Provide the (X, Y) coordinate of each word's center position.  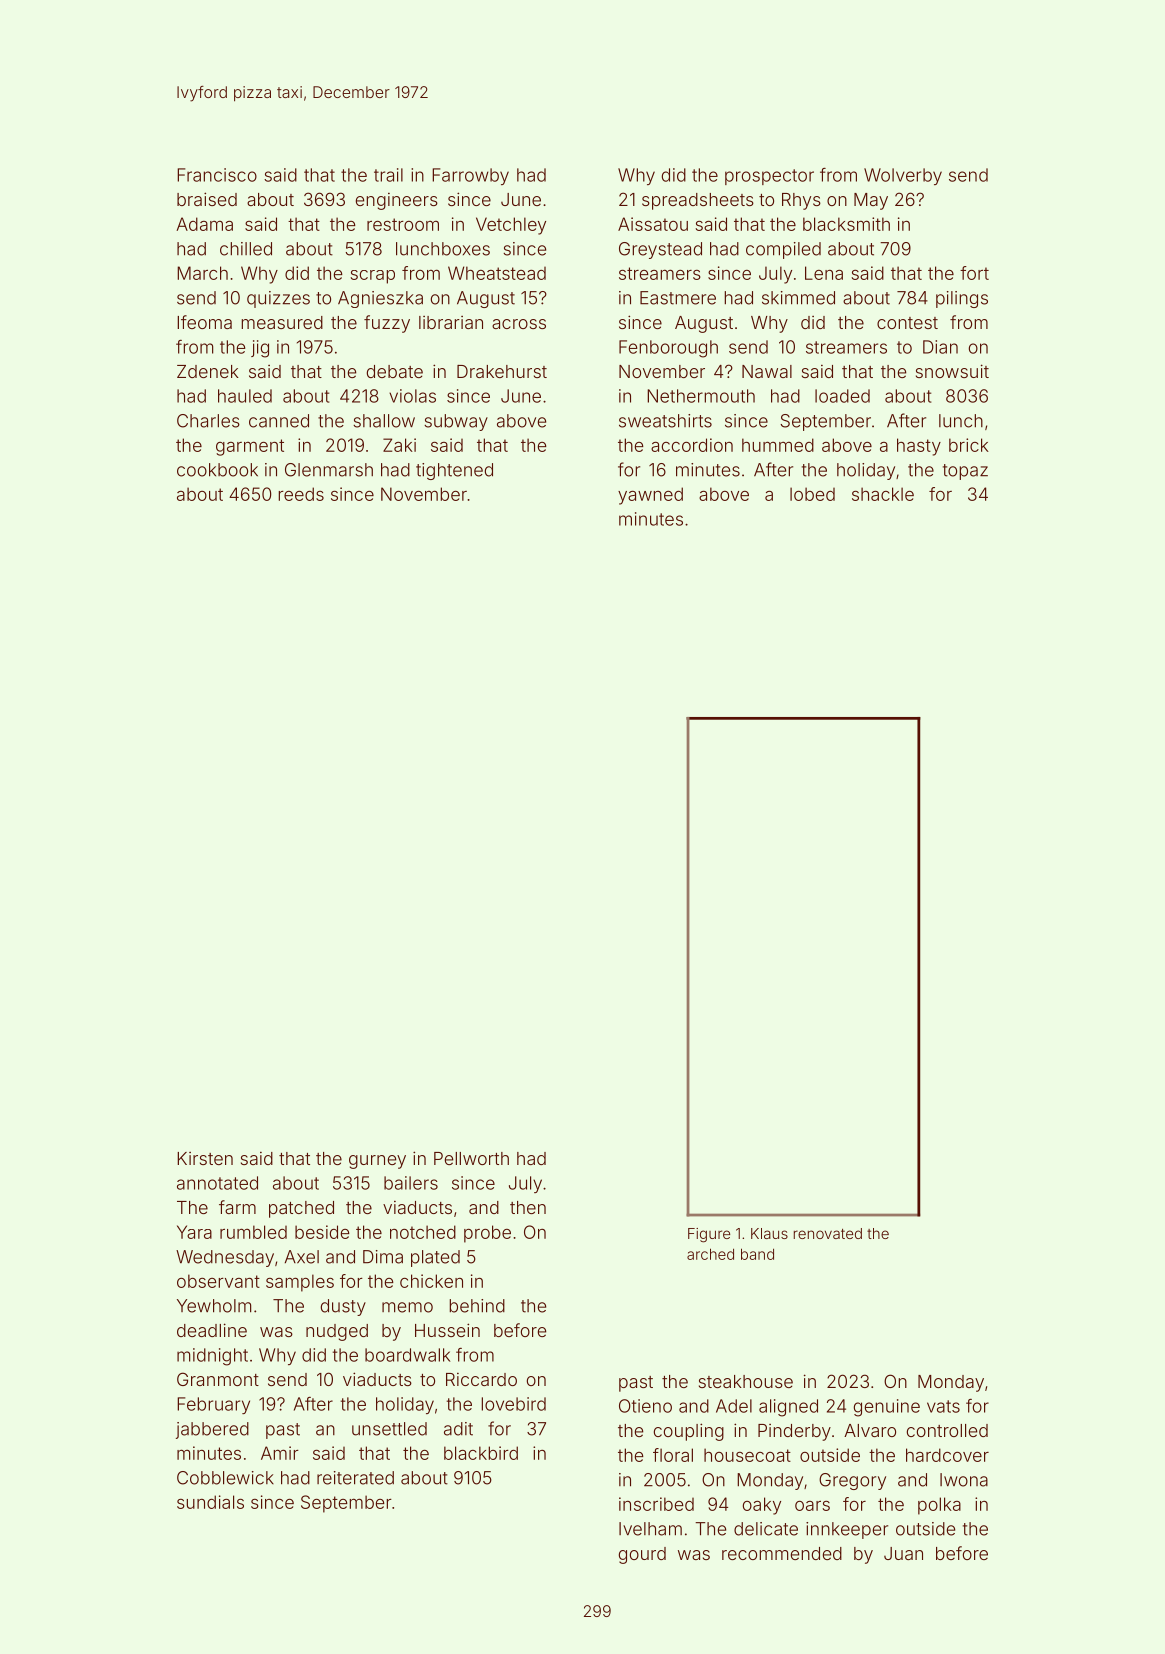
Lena (824, 273)
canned (279, 421)
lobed (812, 494)
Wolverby (903, 176)
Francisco (217, 175)
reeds (301, 494)
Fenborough (668, 349)
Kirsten (205, 1158)
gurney (377, 1162)
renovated (828, 1233)
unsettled (389, 1429)
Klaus (769, 1233)
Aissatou (653, 224)
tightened (454, 471)
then (528, 1207)
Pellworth (471, 1158)
